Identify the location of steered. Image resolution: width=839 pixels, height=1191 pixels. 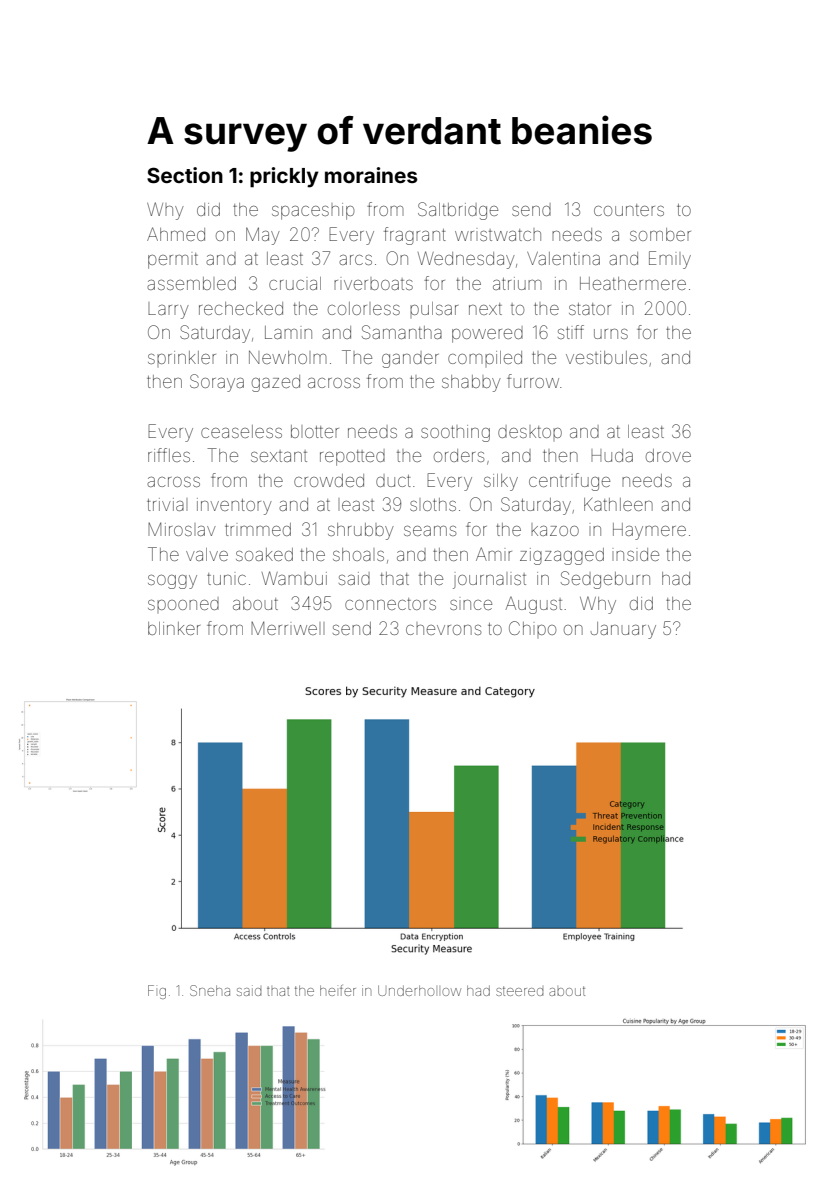
(520, 991).
